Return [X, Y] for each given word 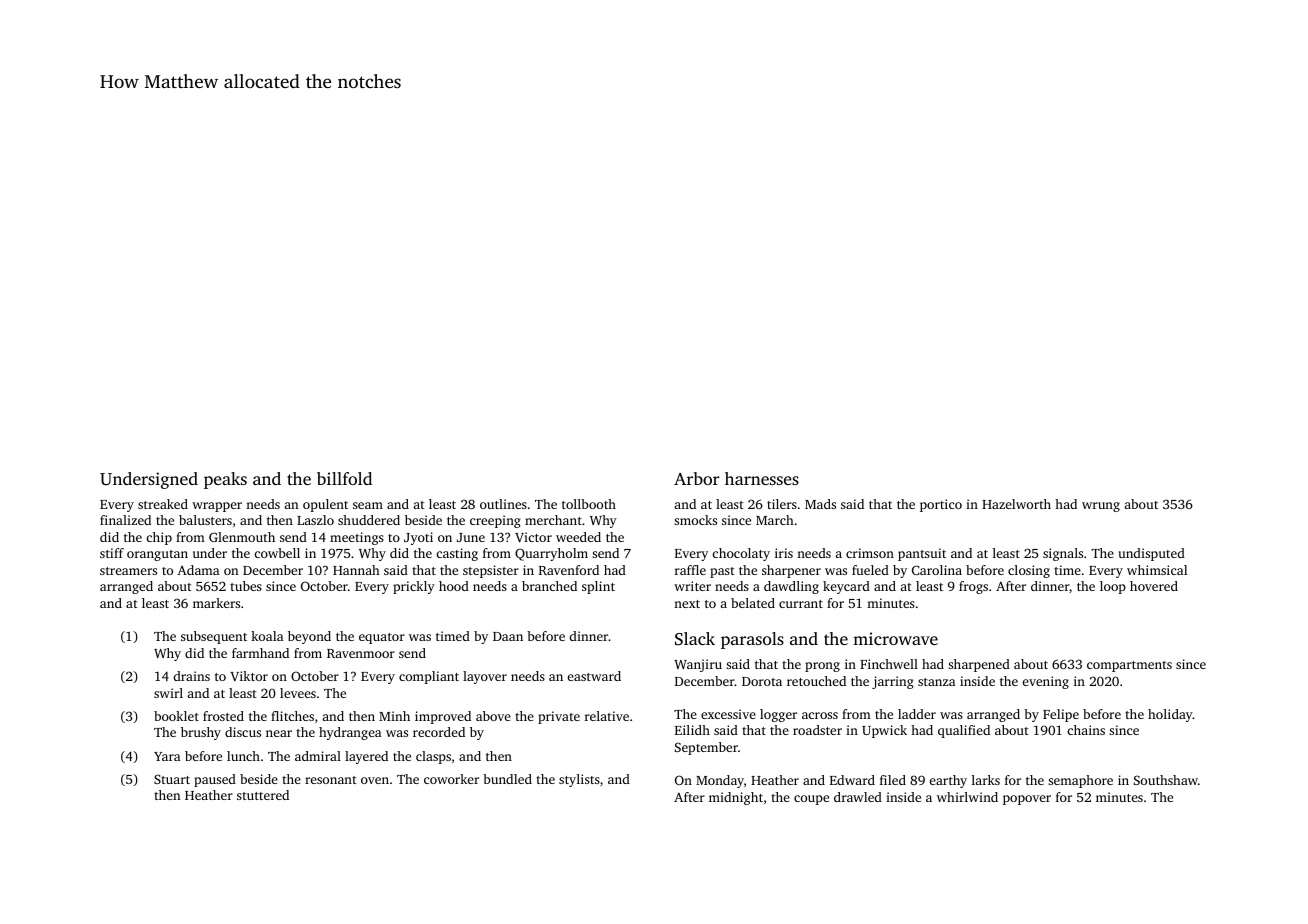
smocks [695, 520]
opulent [325, 505]
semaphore [1080, 781]
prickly [414, 587]
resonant [331, 780]
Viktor [249, 676]
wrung [1101, 507]
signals [1063, 554]
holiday [1170, 715]
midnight [736, 798]
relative [607, 716]
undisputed [1152, 554]
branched [549, 586]
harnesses [762, 478]
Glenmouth [242, 537]
